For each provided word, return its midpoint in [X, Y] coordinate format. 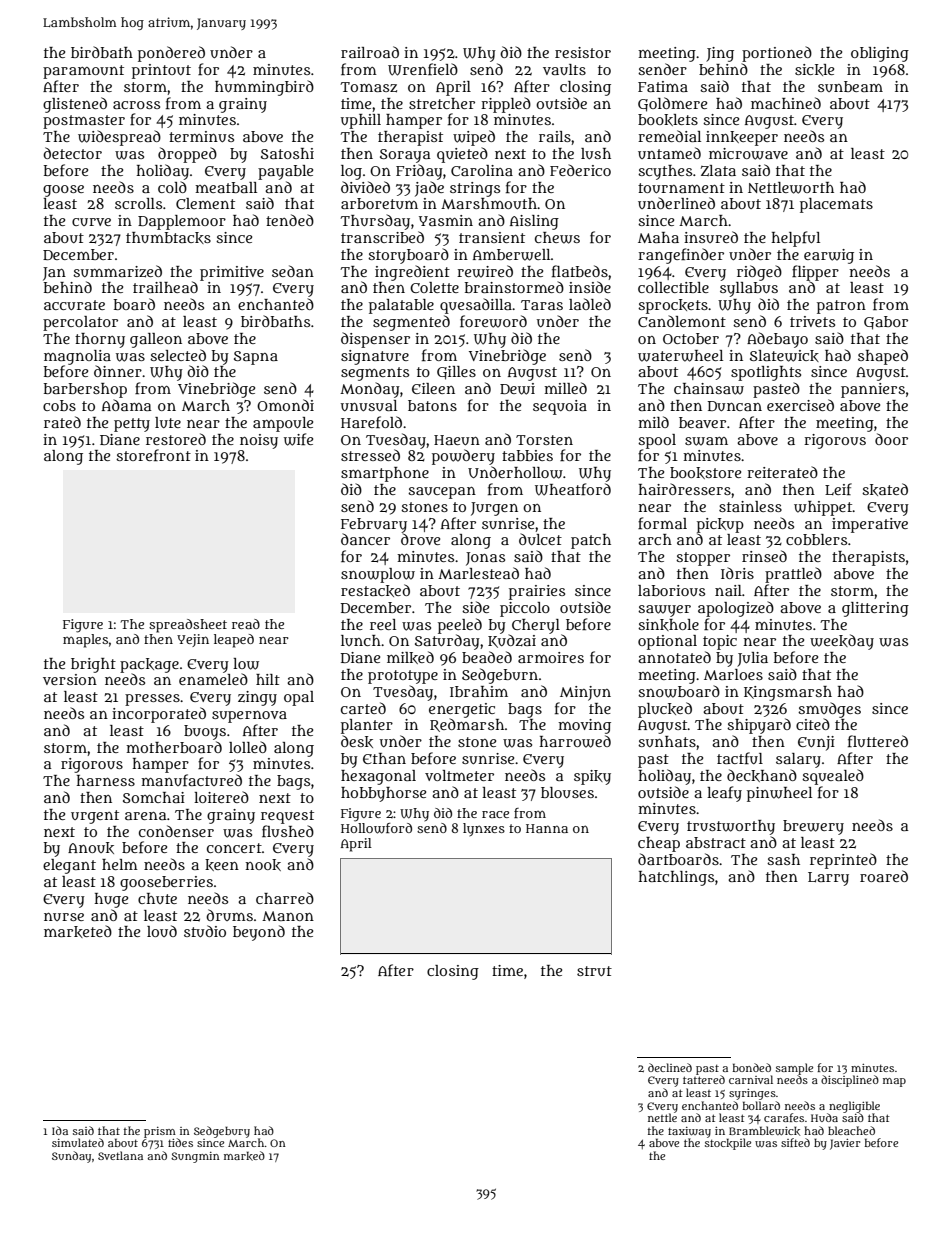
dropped [187, 155]
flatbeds [580, 271]
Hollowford [376, 828]
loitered [221, 797]
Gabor [886, 323]
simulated [78, 1142]
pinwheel [779, 794]
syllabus [749, 289]
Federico [580, 170]
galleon [156, 340]
